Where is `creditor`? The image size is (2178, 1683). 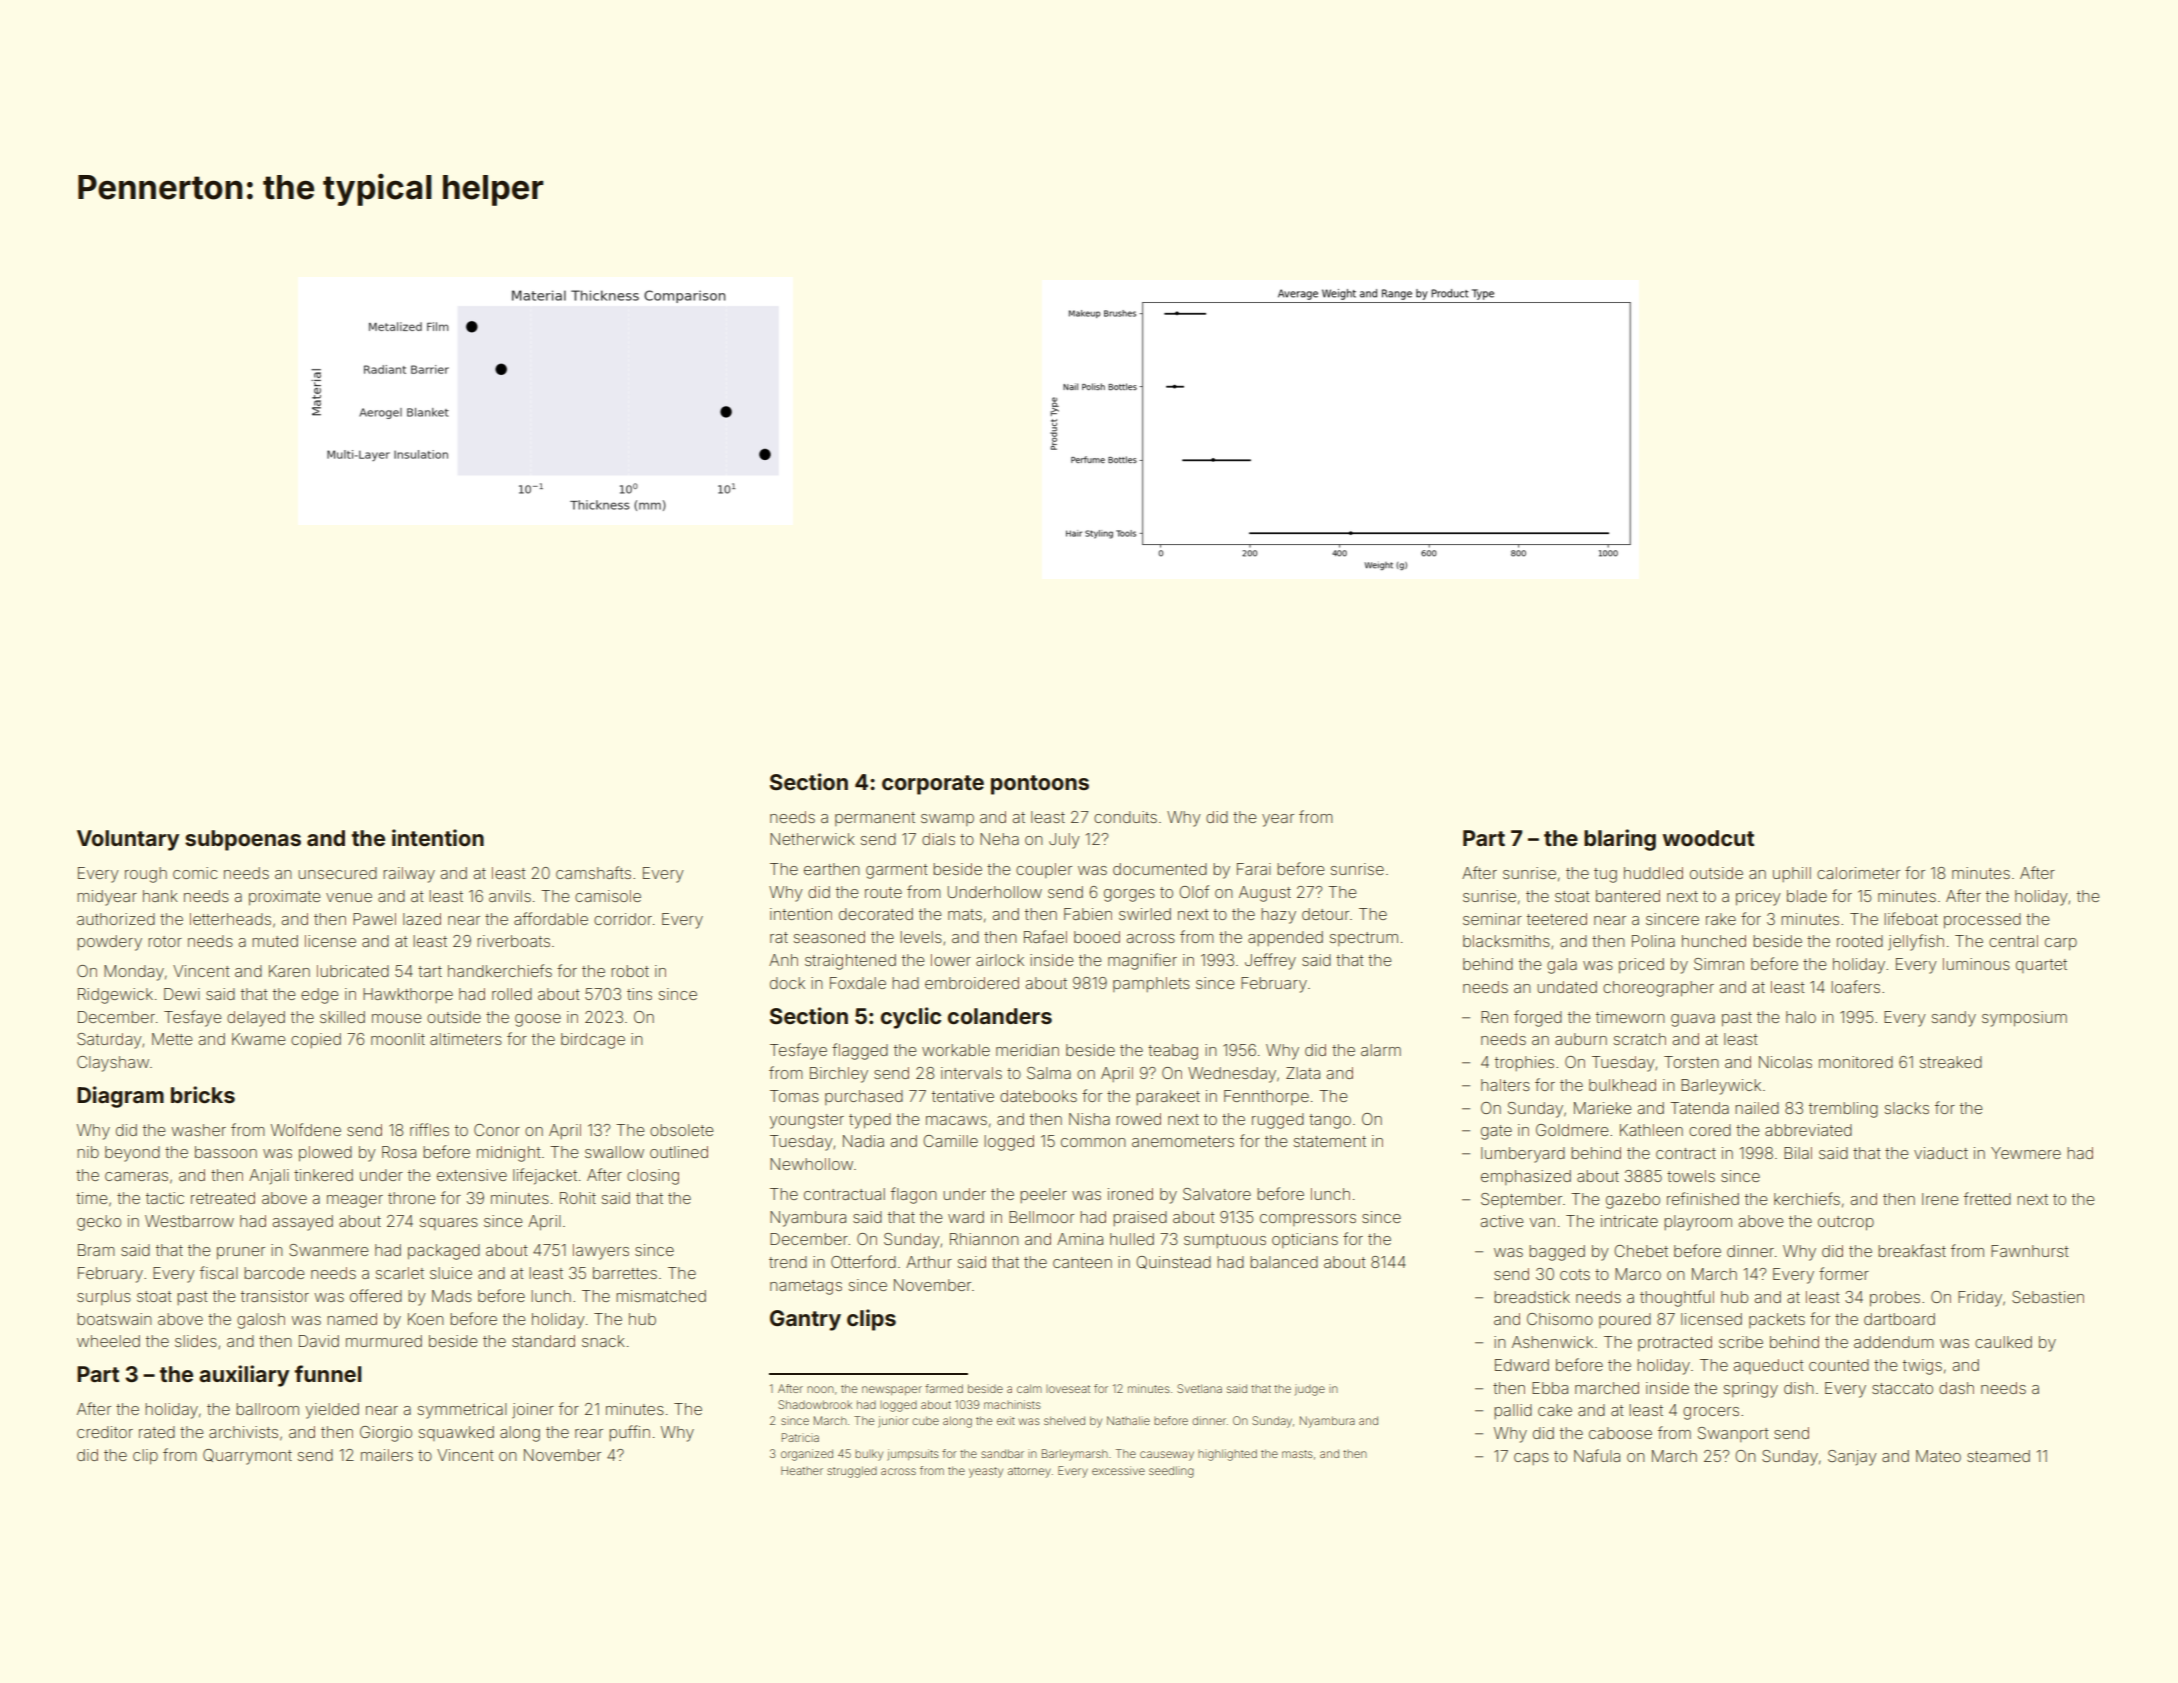 creditor is located at coordinates (105, 1432).
